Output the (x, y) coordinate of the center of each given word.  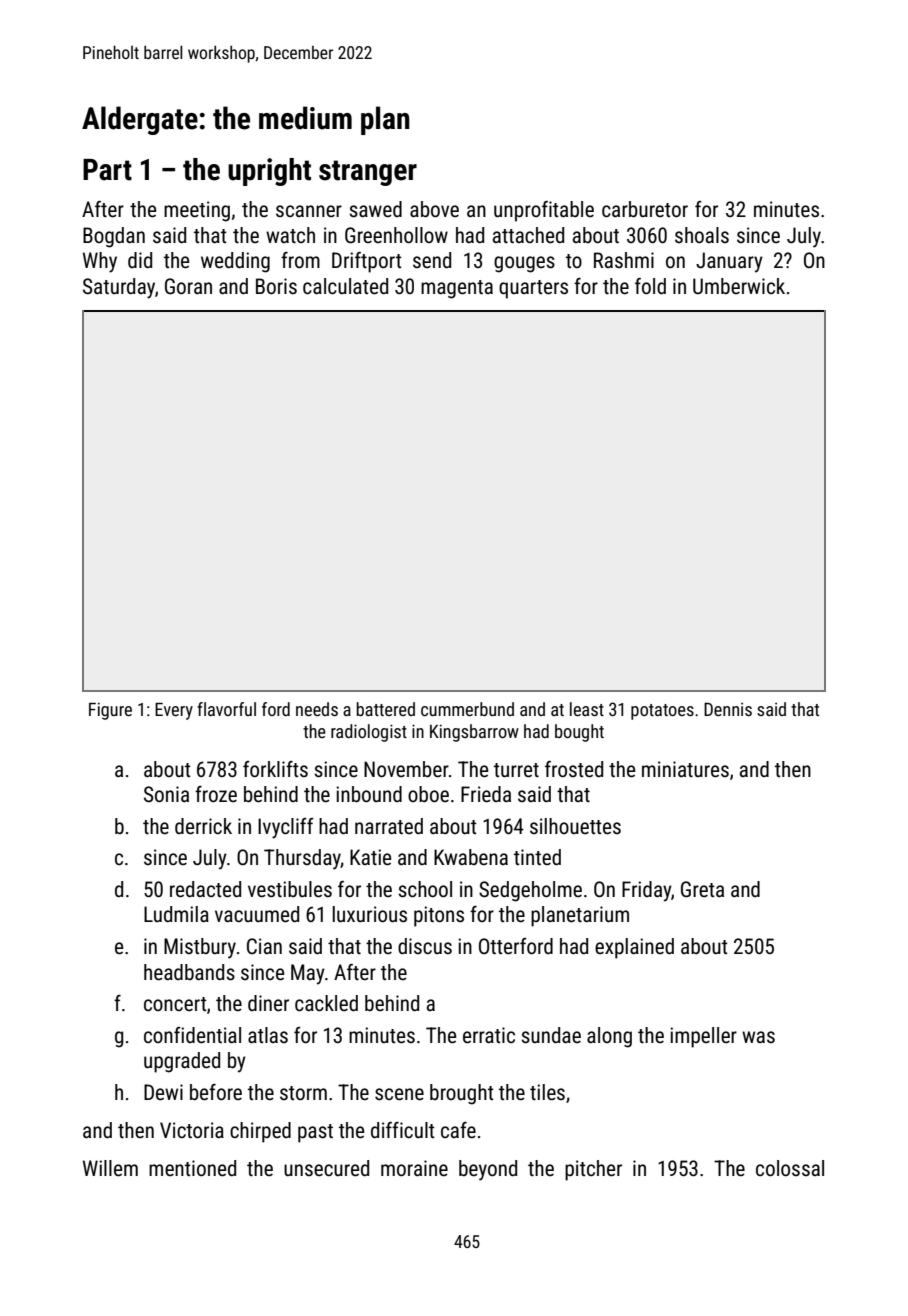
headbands (189, 972)
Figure (110, 711)
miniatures (685, 769)
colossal (790, 1168)
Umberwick (739, 286)
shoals (702, 235)
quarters (533, 289)
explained (634, 948)
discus (425, 946)
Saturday (119, 288)
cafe (458, 1130)
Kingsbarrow (474, 733)
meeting (197, 211)
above (434, 209)
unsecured (326, 1168)
